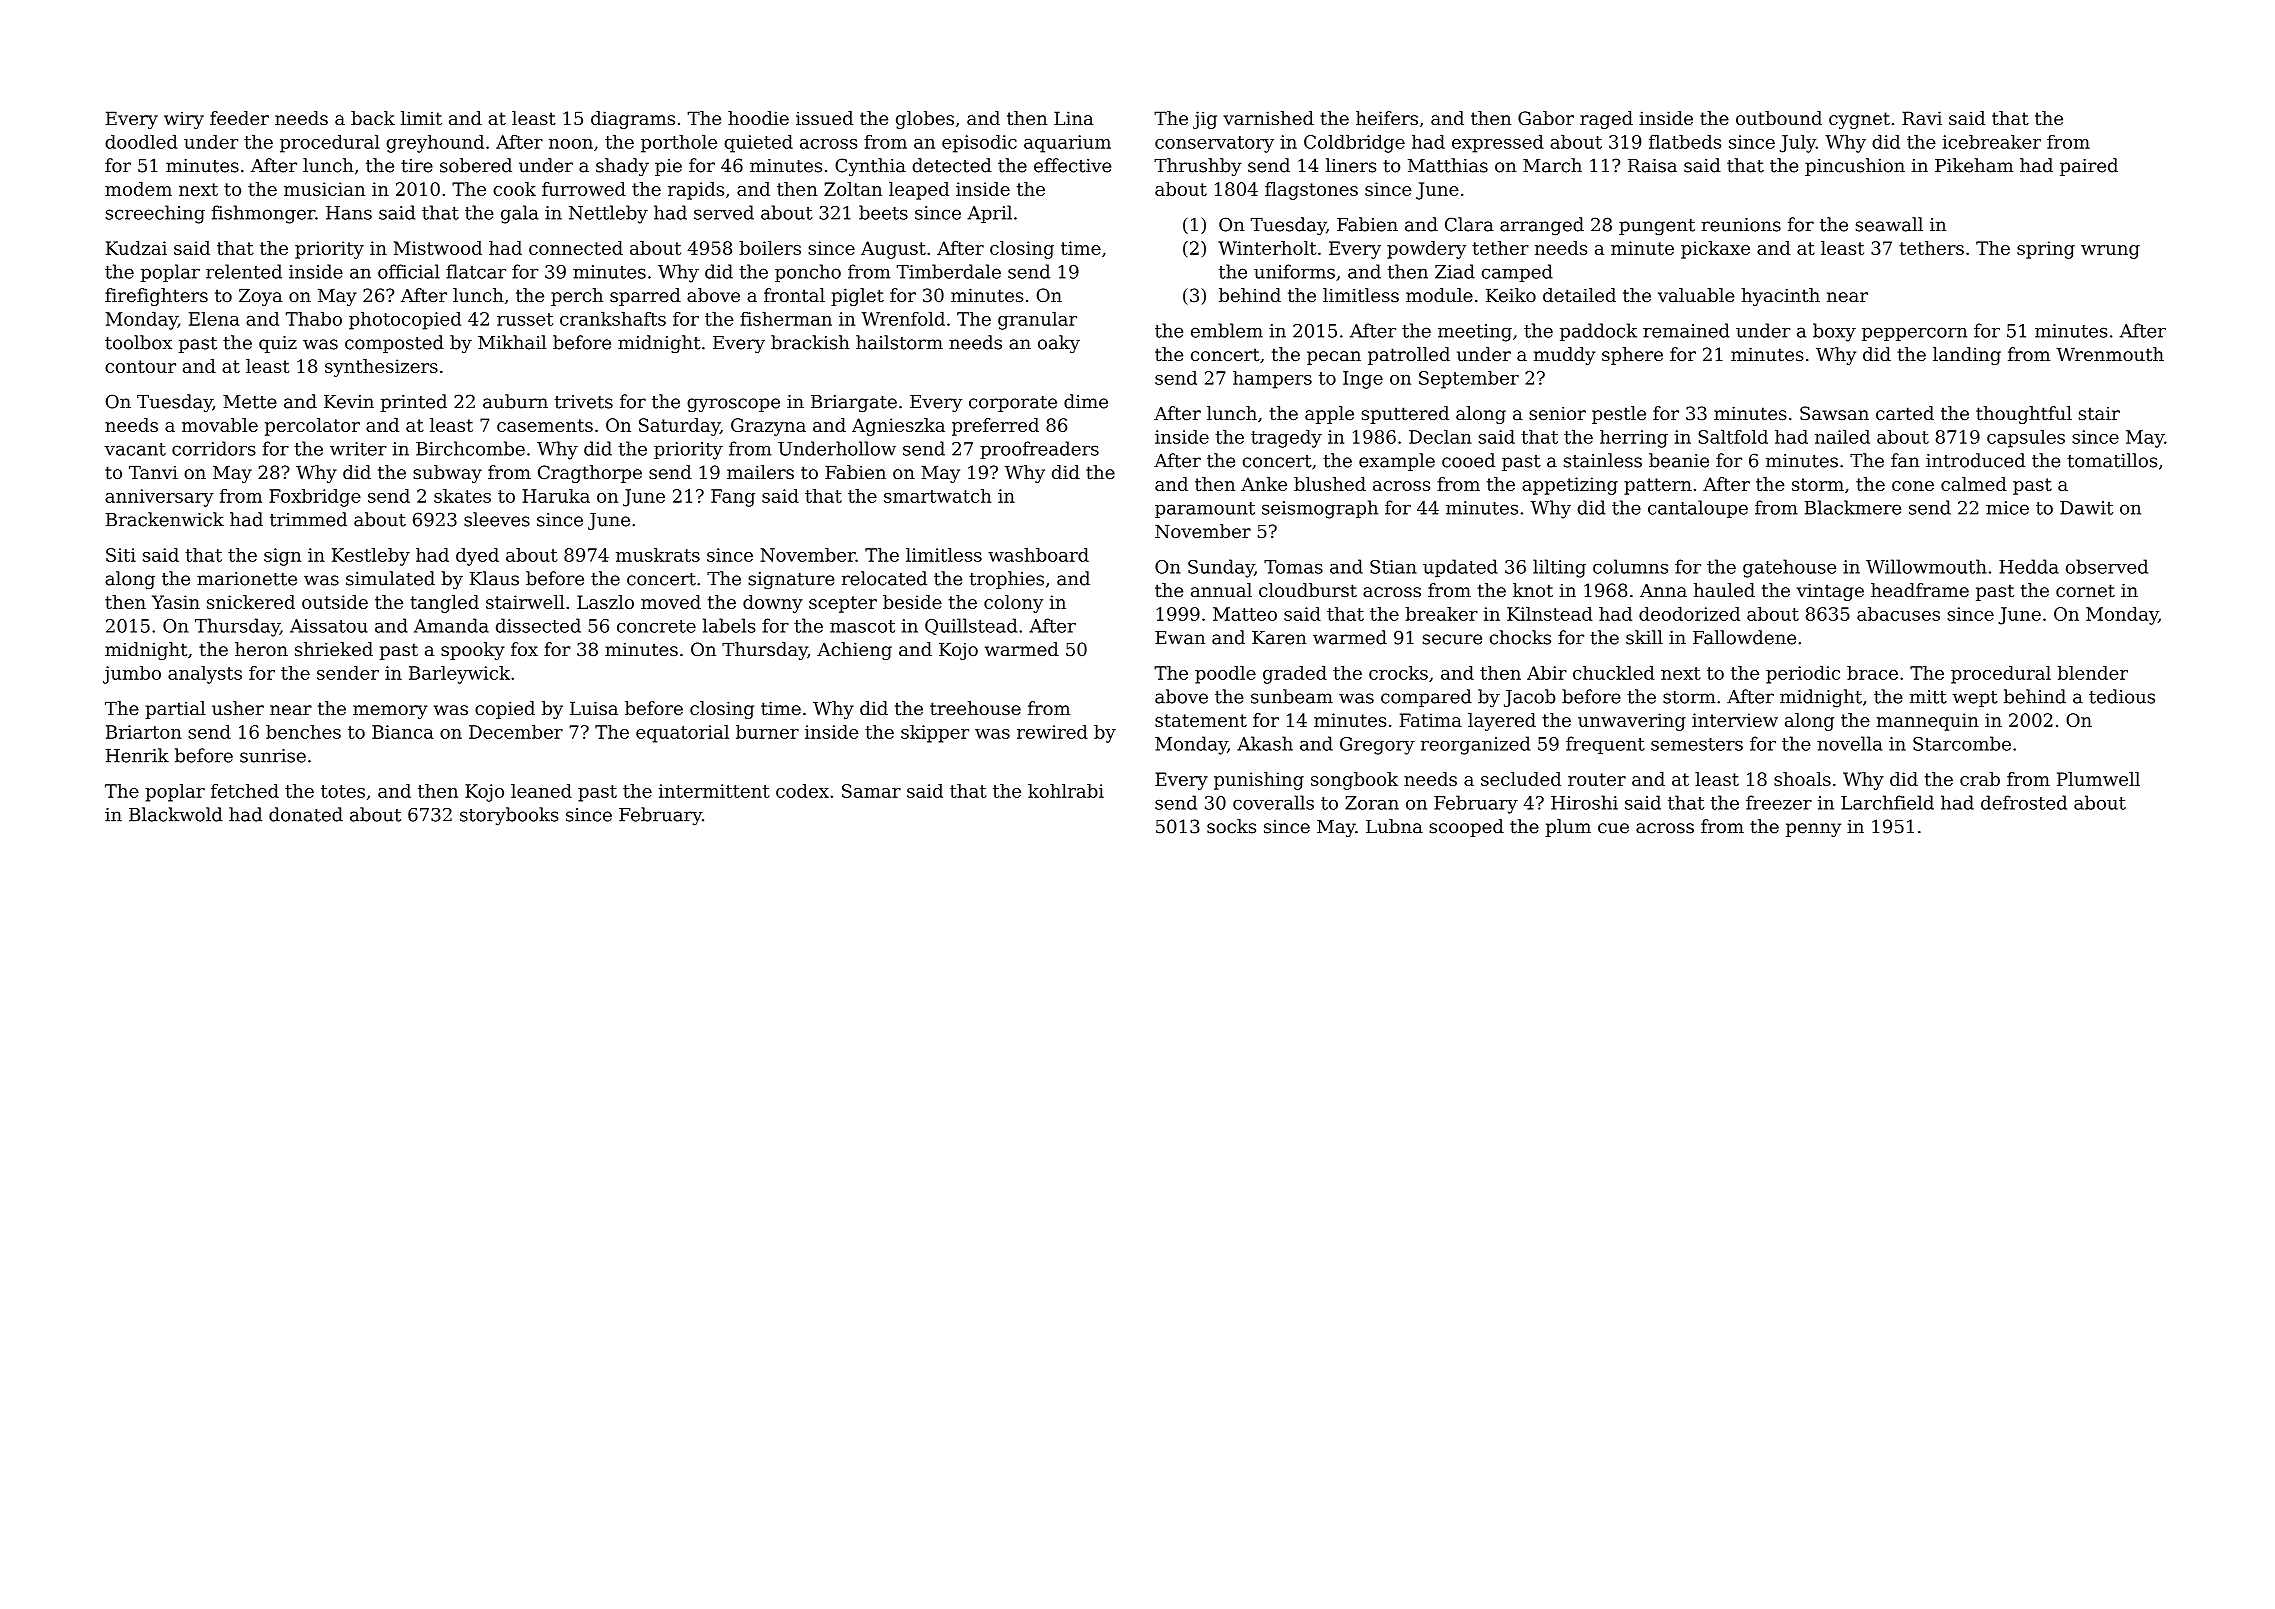  What do you see at coordinates (1685, 142) in the screenshot?
I see `flatbeds` at bounding box center [1685, 142].
